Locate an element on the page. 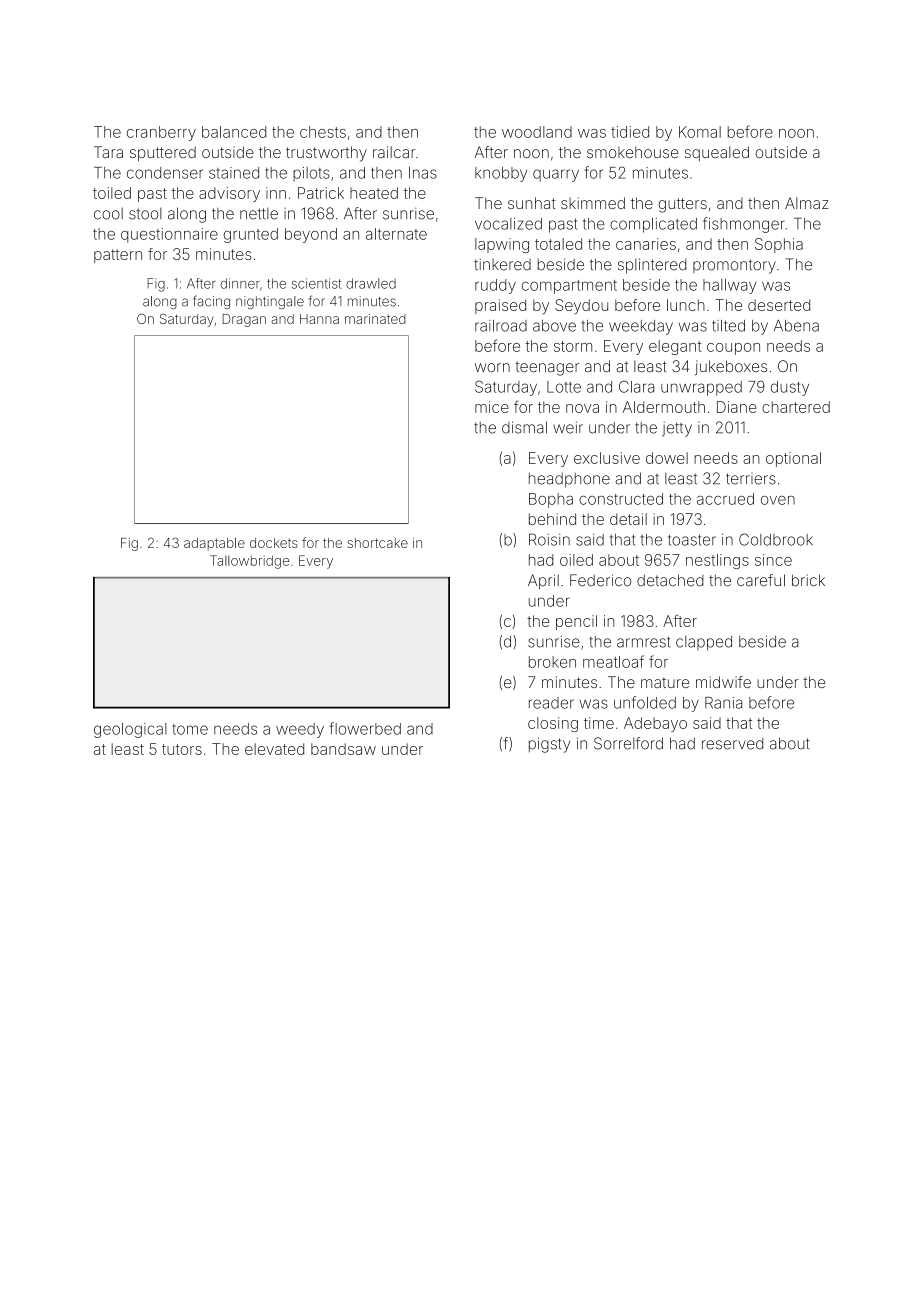 This document has width=924, height=1308. Hanna is located at coordinates (319, 319).
